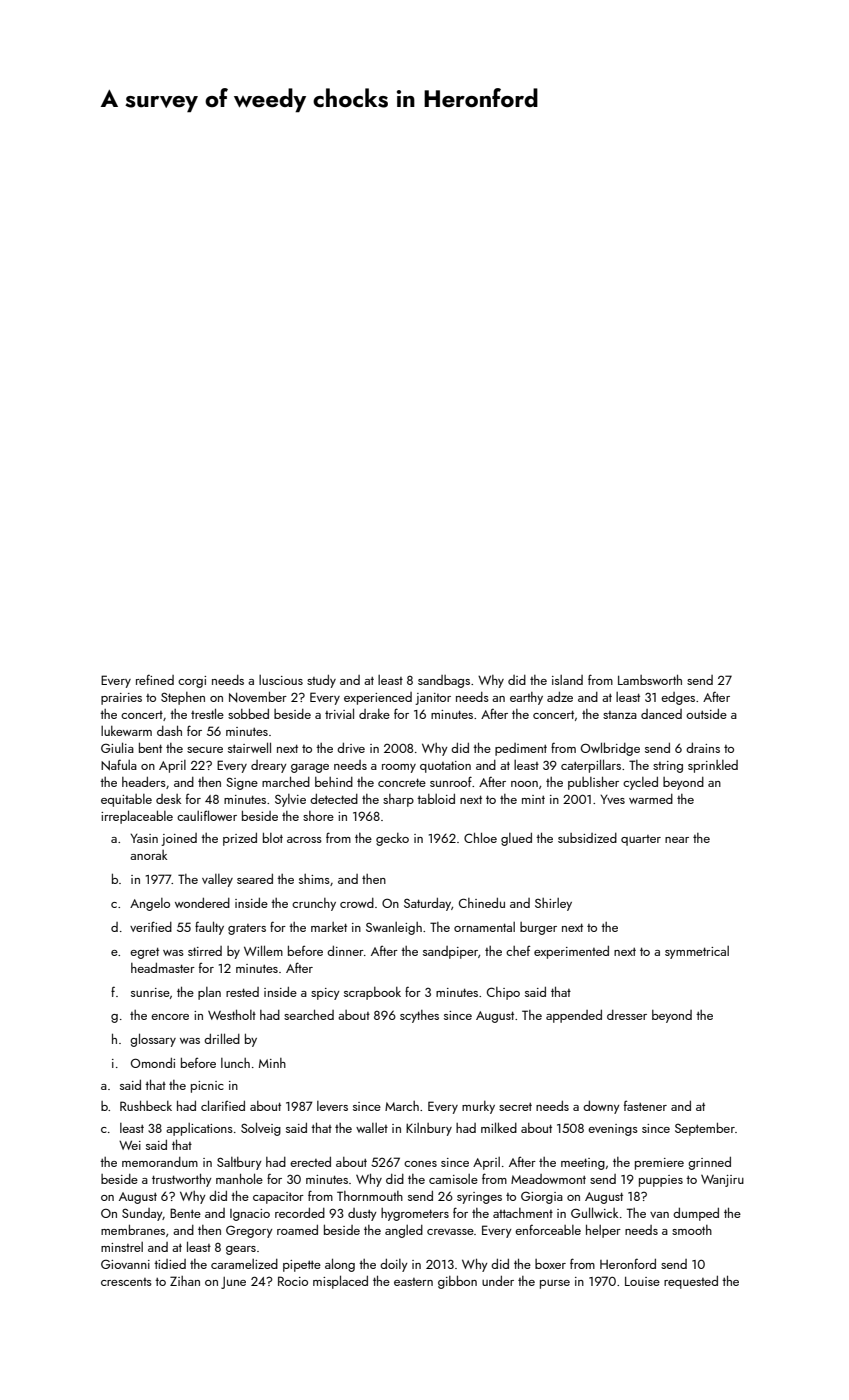 The width and height of the image is (849, 1400). Describe the element at coordinates (334, 782) in the image. I see `behind` at that location.
